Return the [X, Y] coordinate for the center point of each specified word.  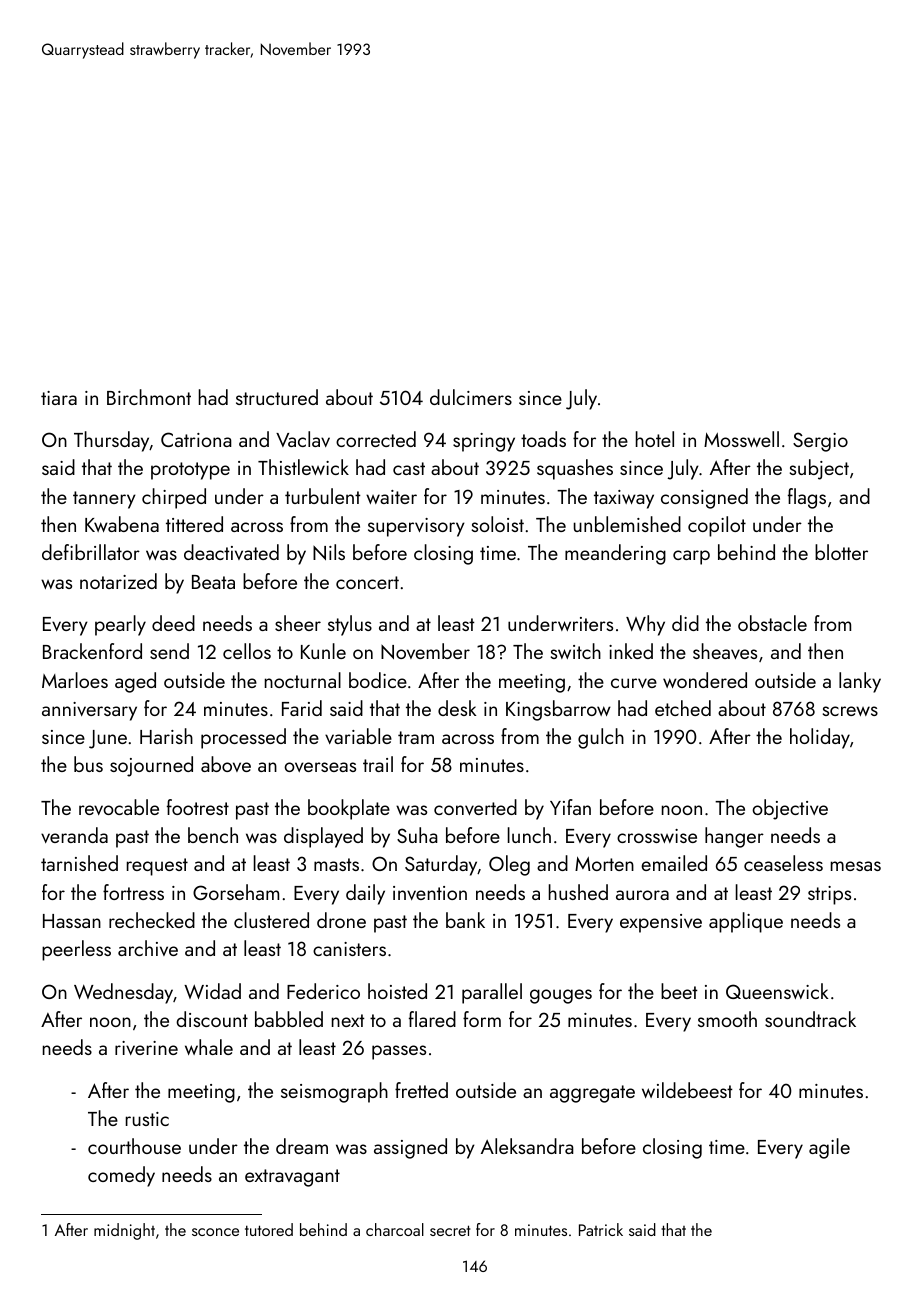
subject [819, 469]
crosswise [657, 836]
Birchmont [149, 397]
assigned [410, 1148]
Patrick [601, 1229]
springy [484, 442]
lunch [529, 835]
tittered [194, 524]
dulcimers [471, 397]
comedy [121, 1176]
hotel [655, 439]
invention [430, 893]
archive [148, 948]
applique [746, 922]
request [157, 867]
